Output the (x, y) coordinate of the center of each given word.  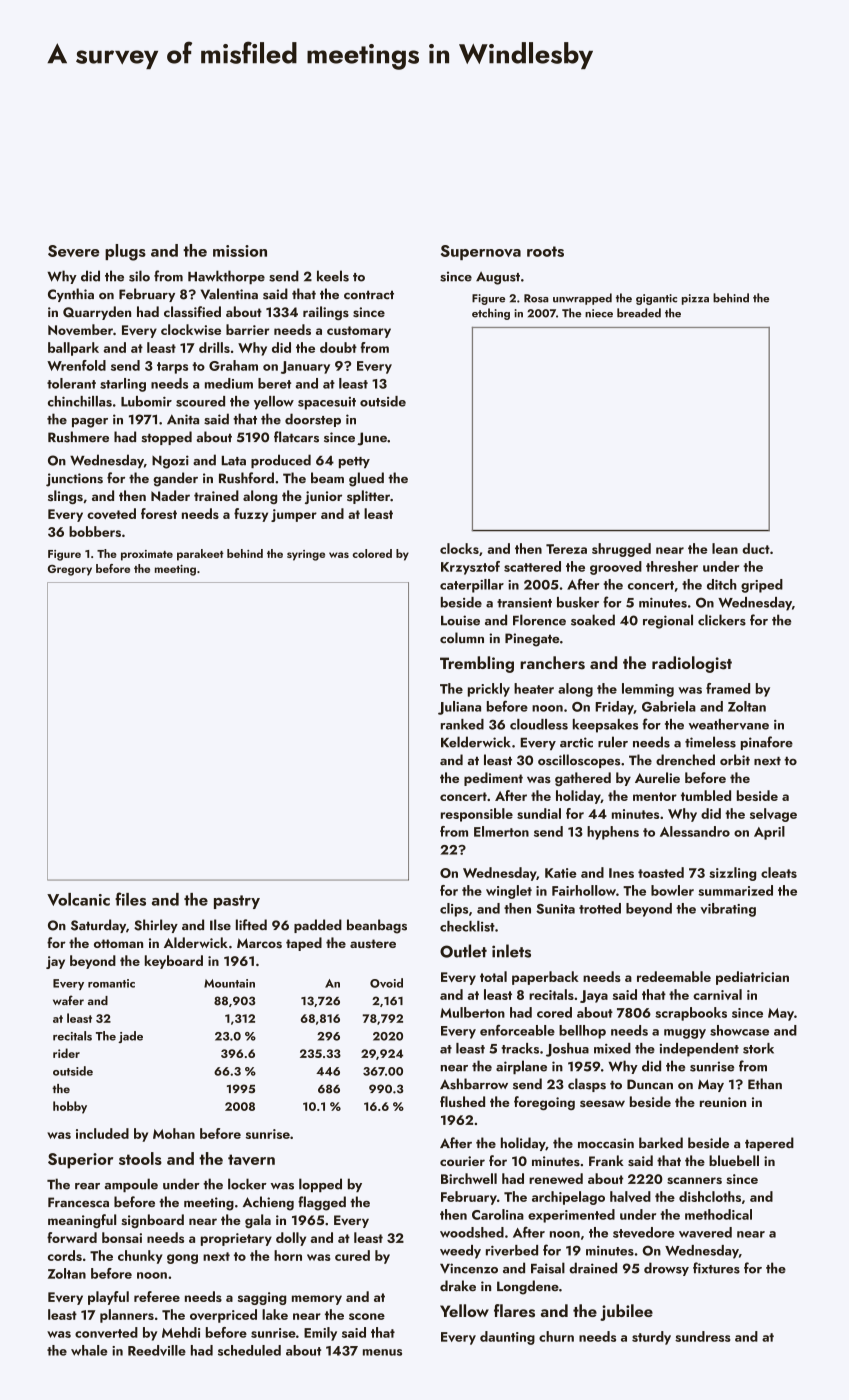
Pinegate (532, 640)
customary (359, 332)
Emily (320, 1334)
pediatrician (752, 978)
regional (668, 621)
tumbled (706, 795)
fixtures (716, 1268)
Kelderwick (476, 742)
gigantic (656, 299)
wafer (68, 1000)
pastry (237, 902)
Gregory (70, 570)
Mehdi (181, 1332)
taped (304, 944)
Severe (73, 251)
